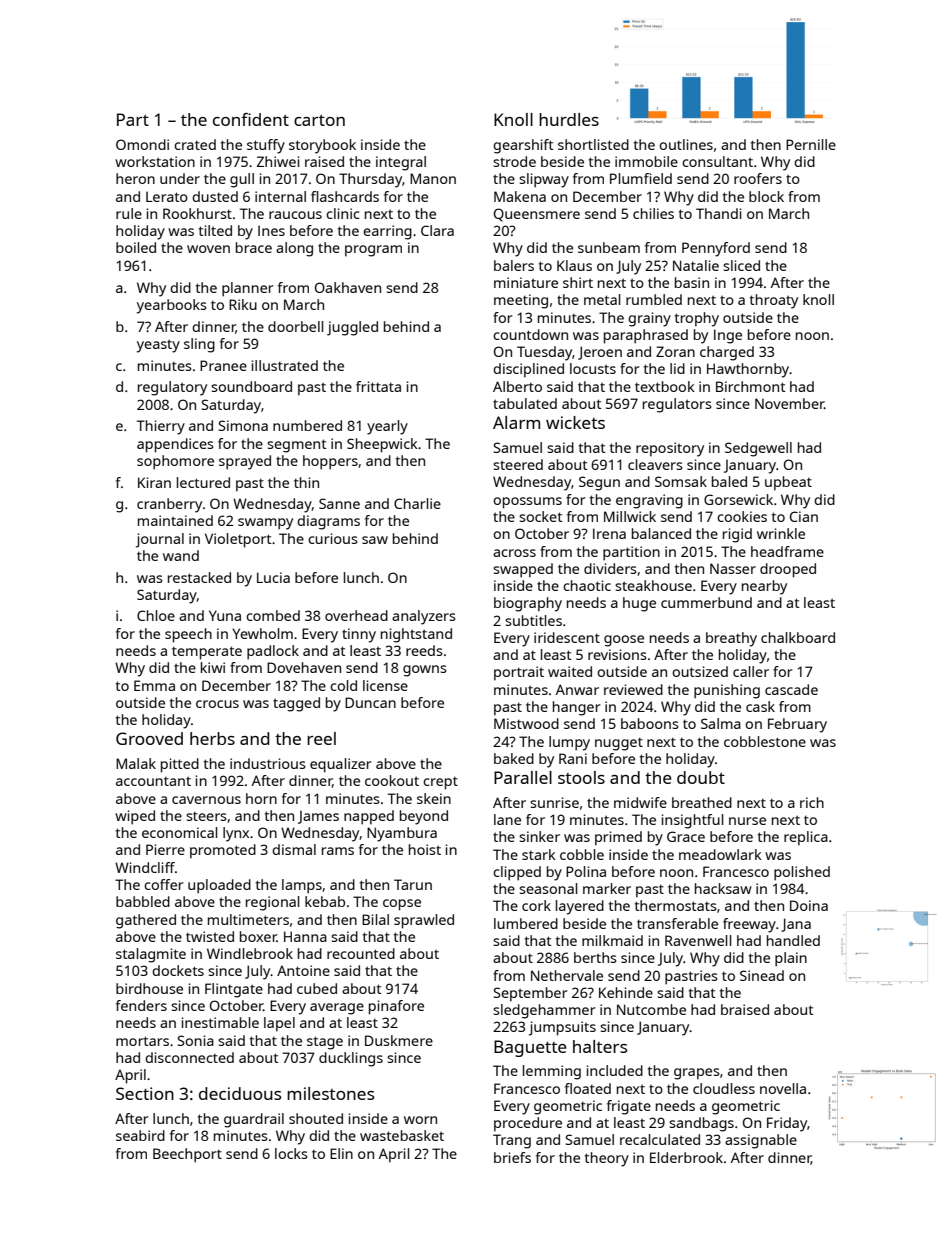 Image resolution: width=952 pixels, height=1233 pixels. I want to click on carton, so click(319, 120).
